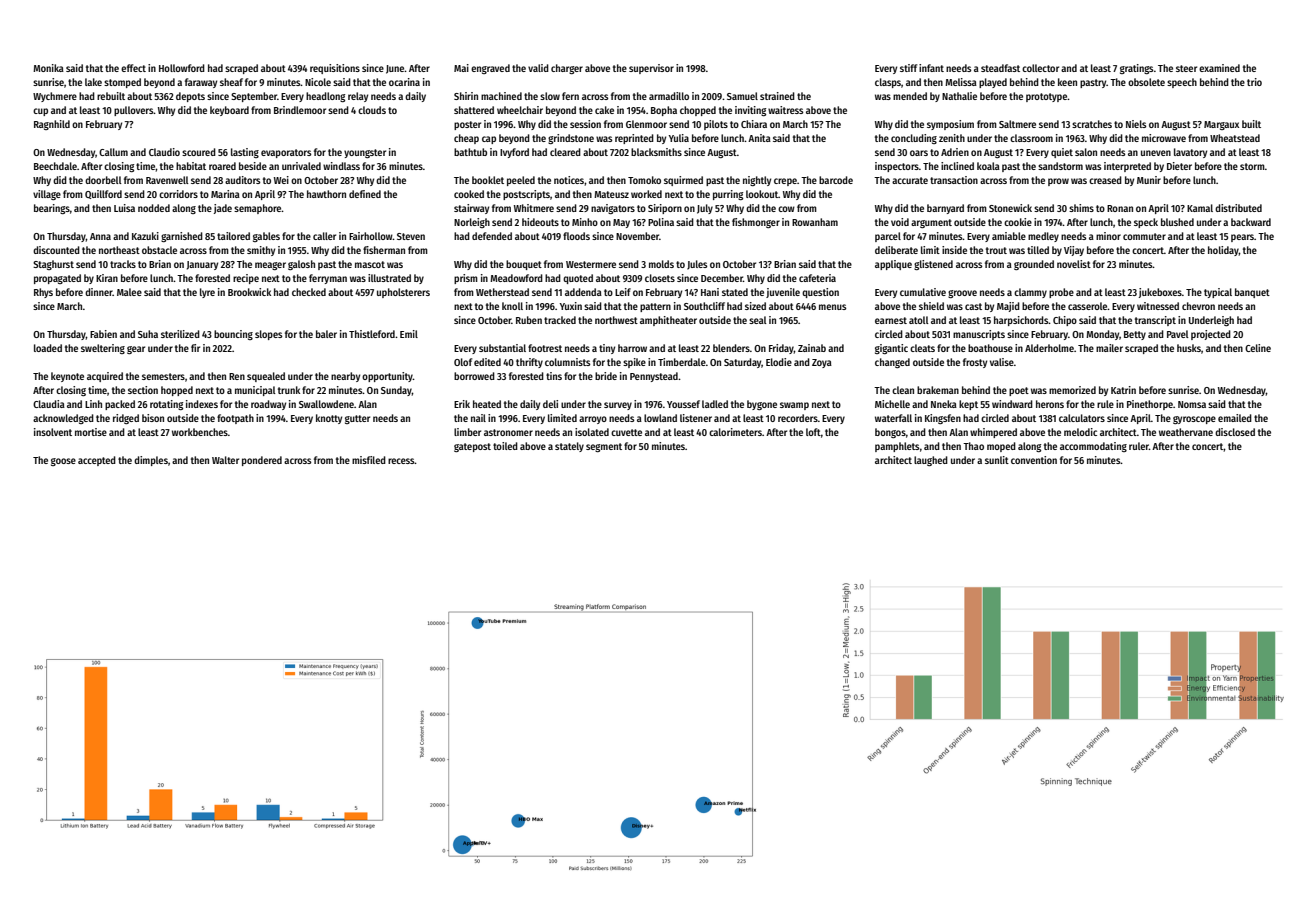  Describe the element at coordinates (933, 265) in the page. I see `glistened` at that location.
